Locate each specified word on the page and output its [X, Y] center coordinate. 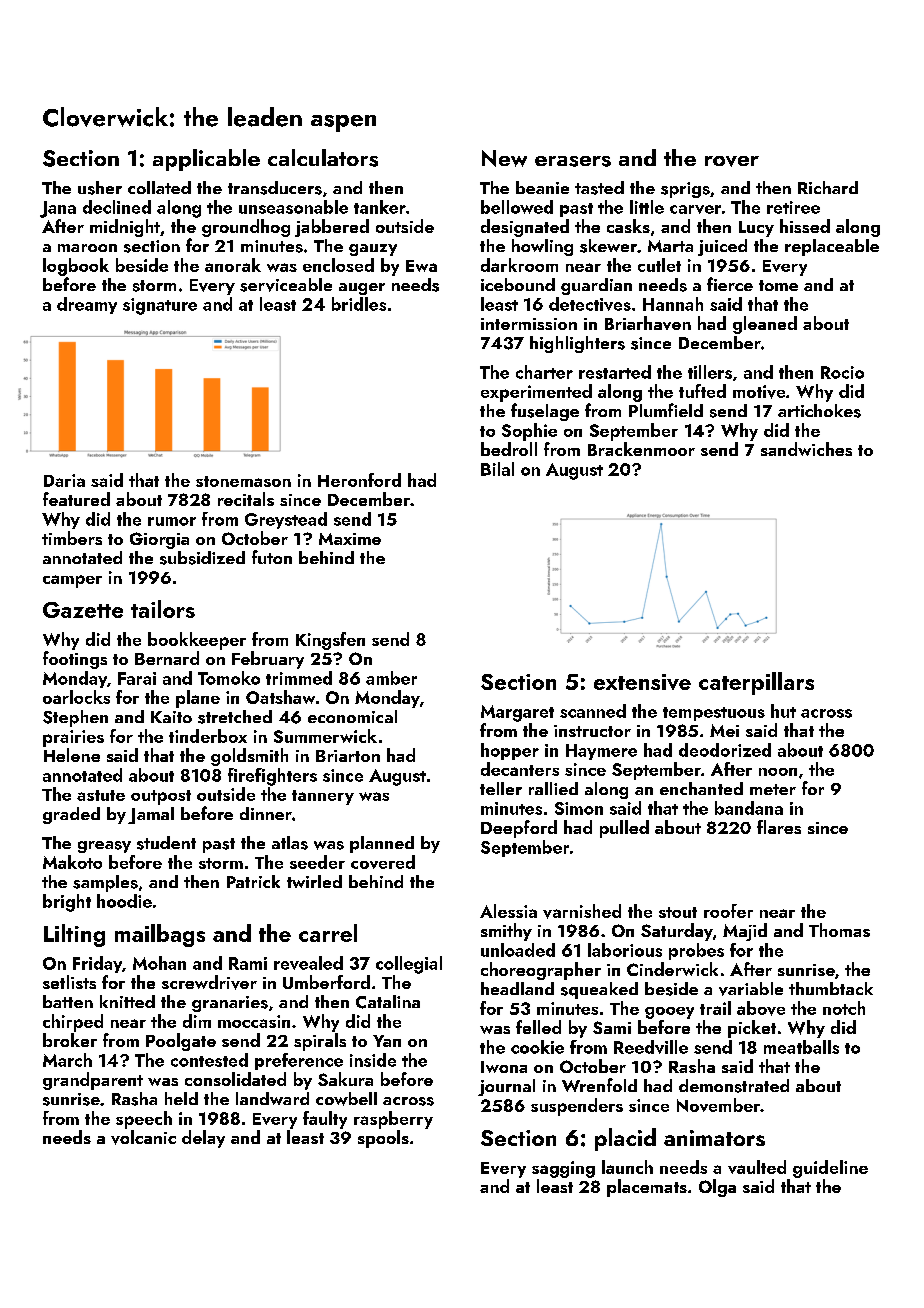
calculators [323, 158]
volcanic [143, 1137]
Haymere [601, 752]
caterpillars [756, 683]
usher [100, 188]
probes [696, 951]
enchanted [701, 788]
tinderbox [208, 736]
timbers [72, 538]
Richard [828, 187]
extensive [642, 682]
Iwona [504, 1067]
